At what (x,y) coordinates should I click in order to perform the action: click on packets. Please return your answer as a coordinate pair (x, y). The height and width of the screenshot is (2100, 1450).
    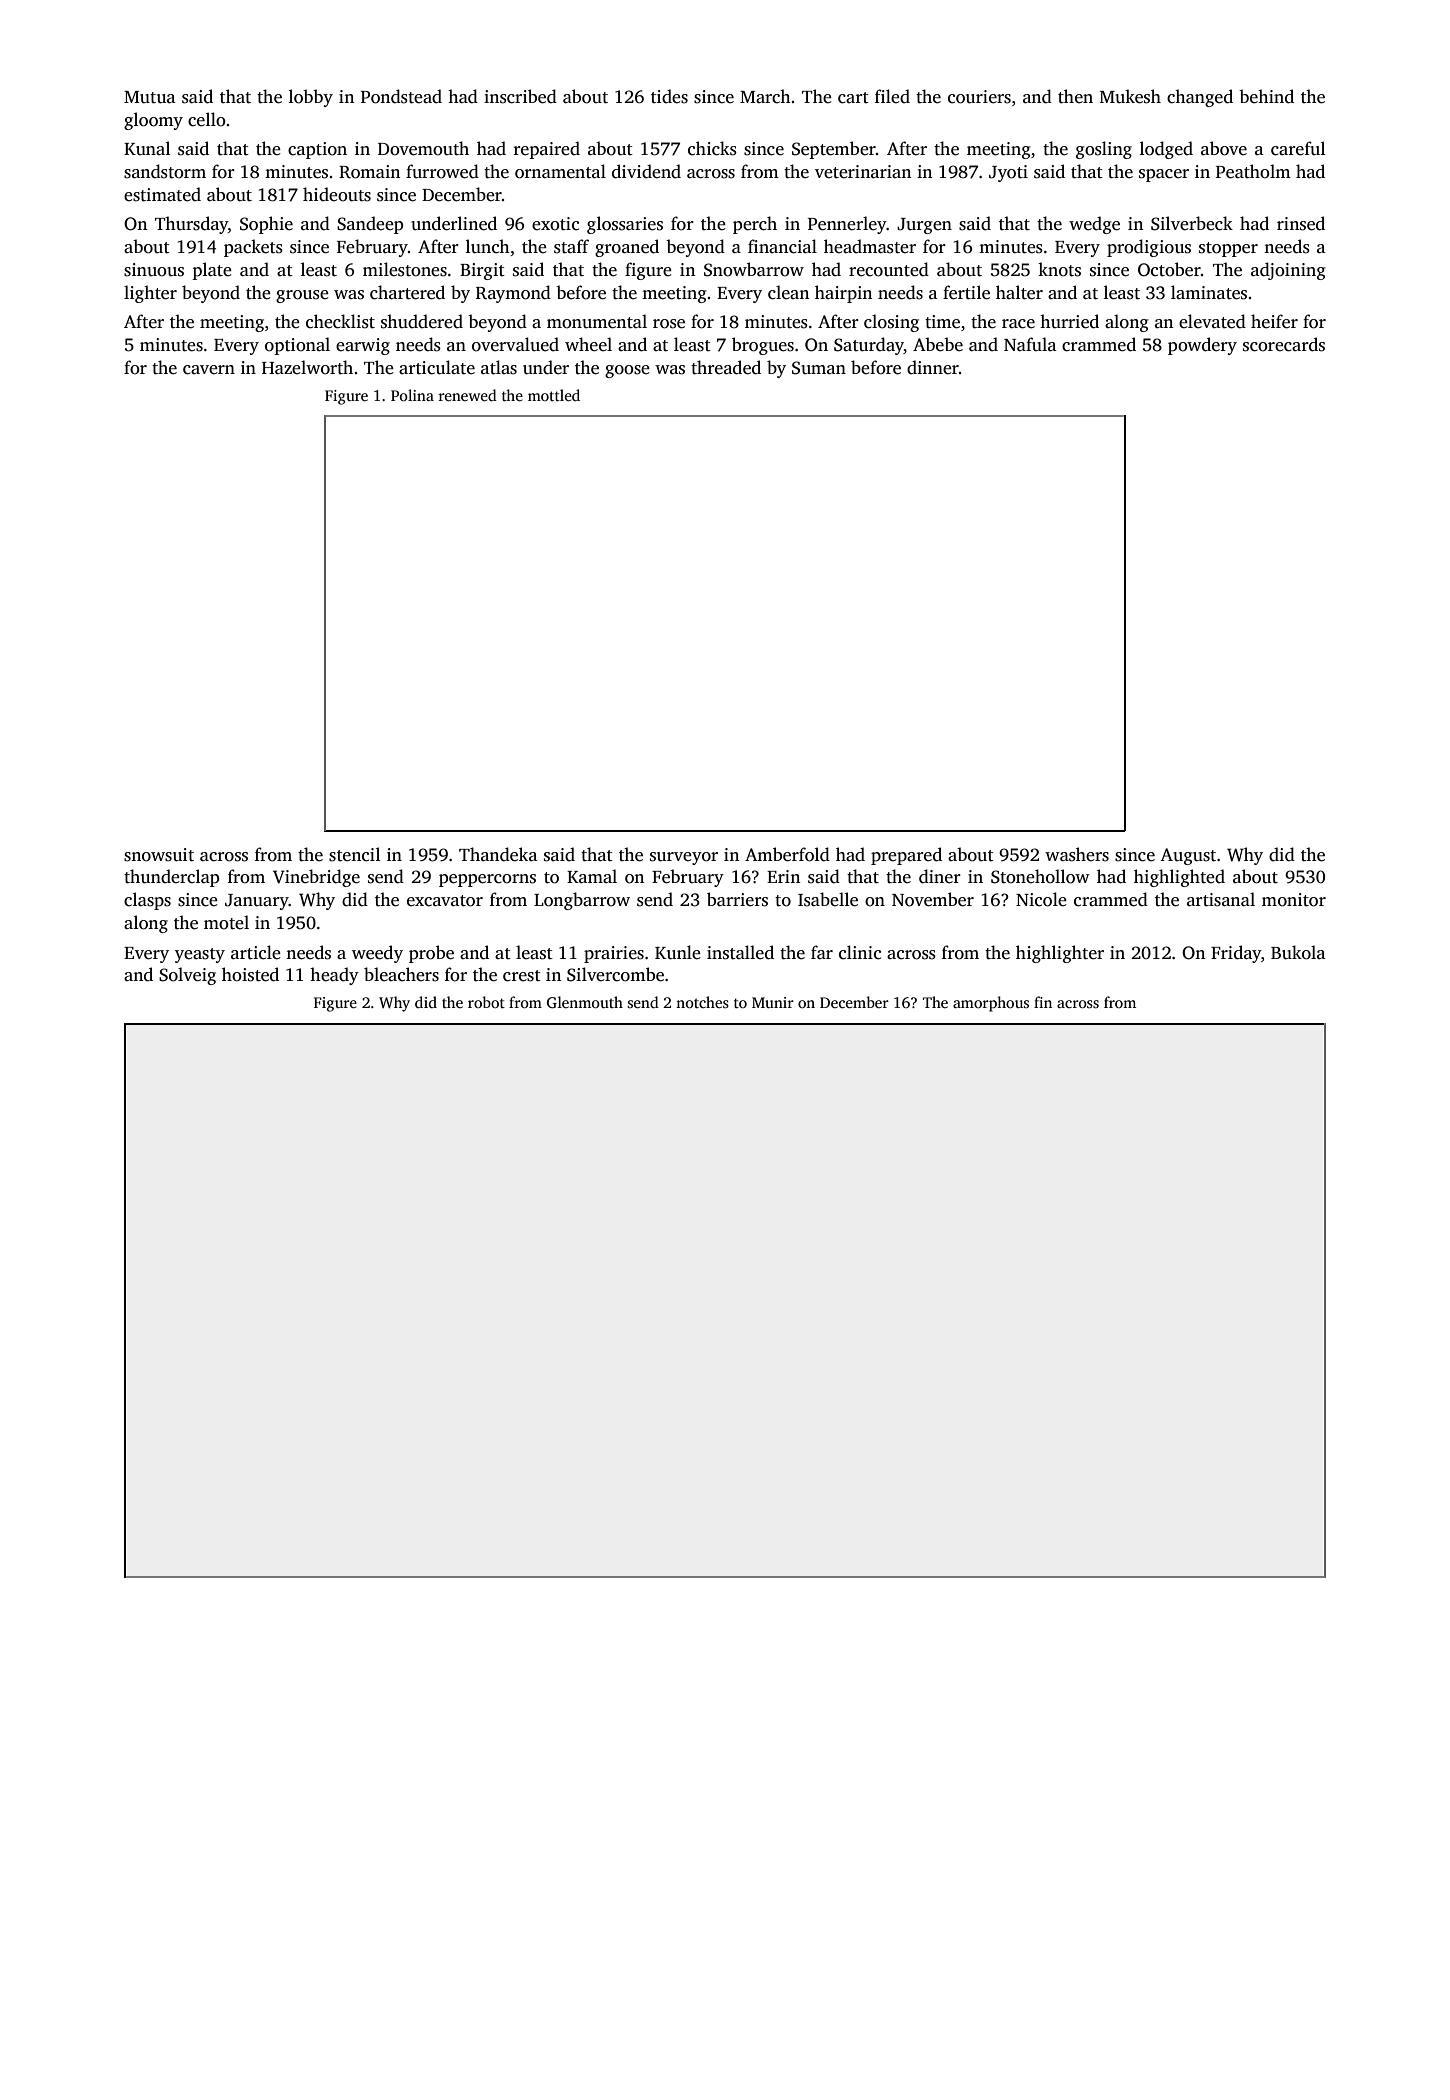
    Looking at the image, I should click on (253, 248).
